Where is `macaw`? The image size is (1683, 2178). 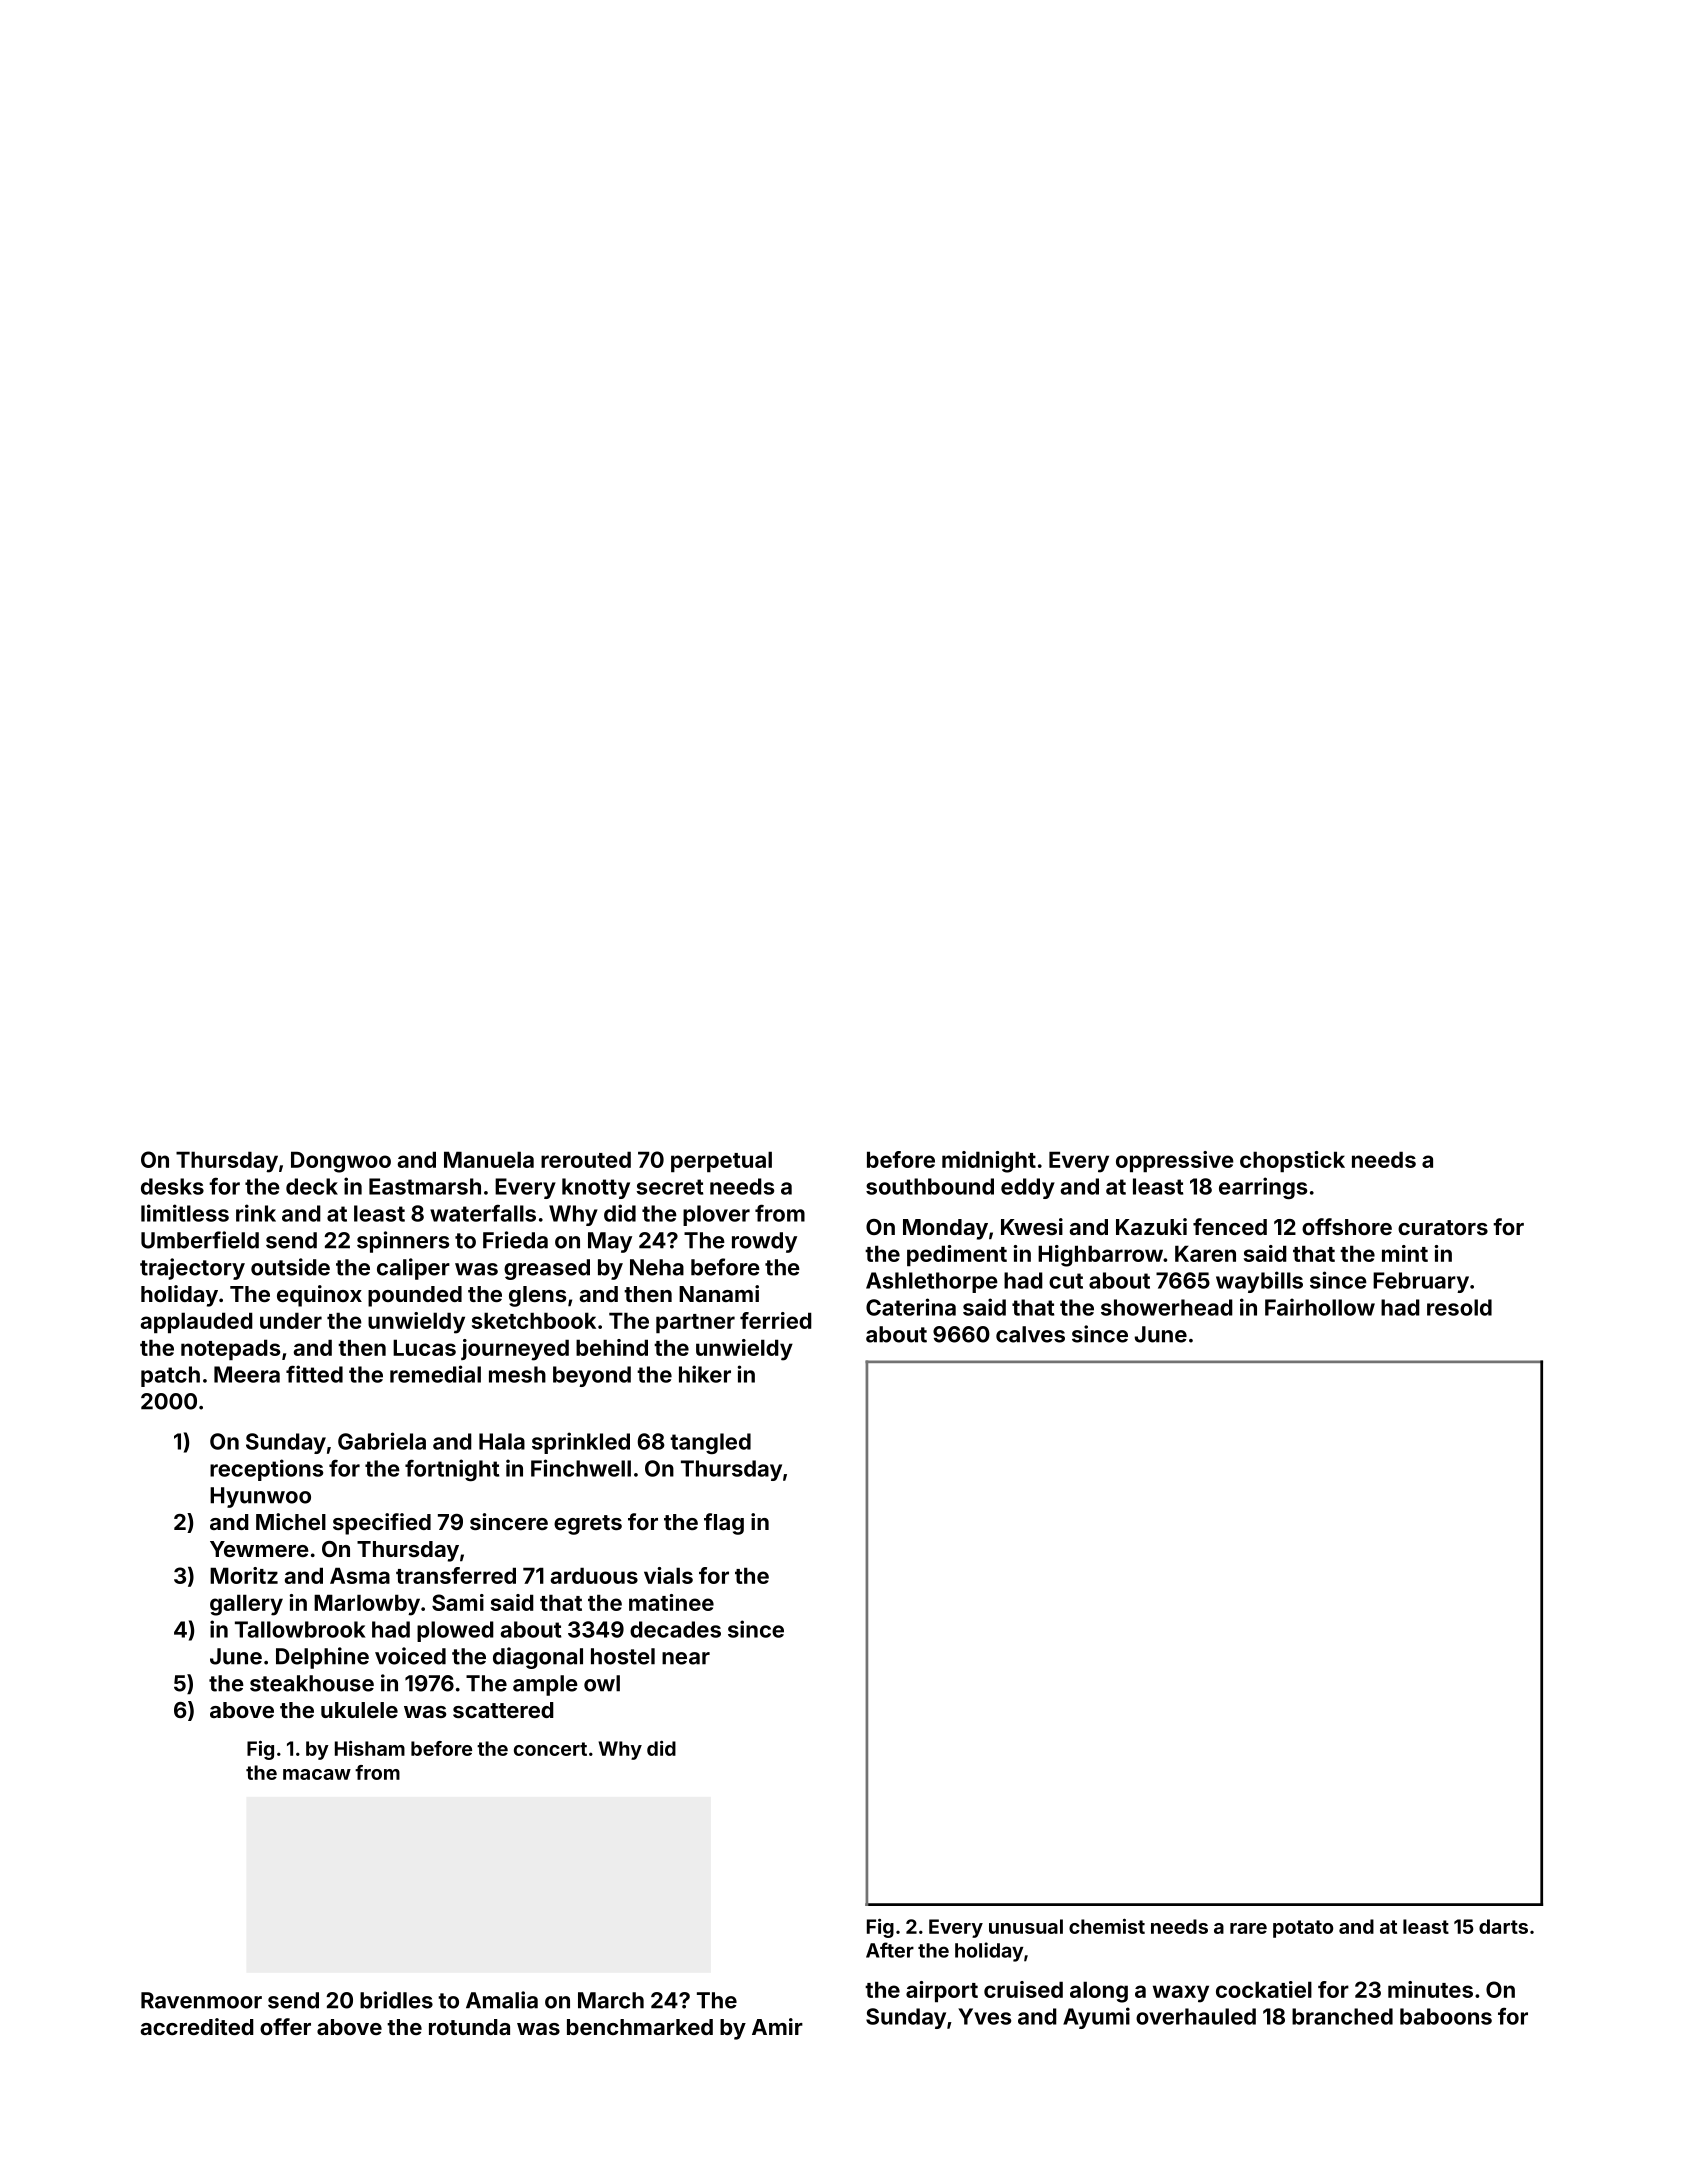 macaw is located at coordinates (317, 1774).
